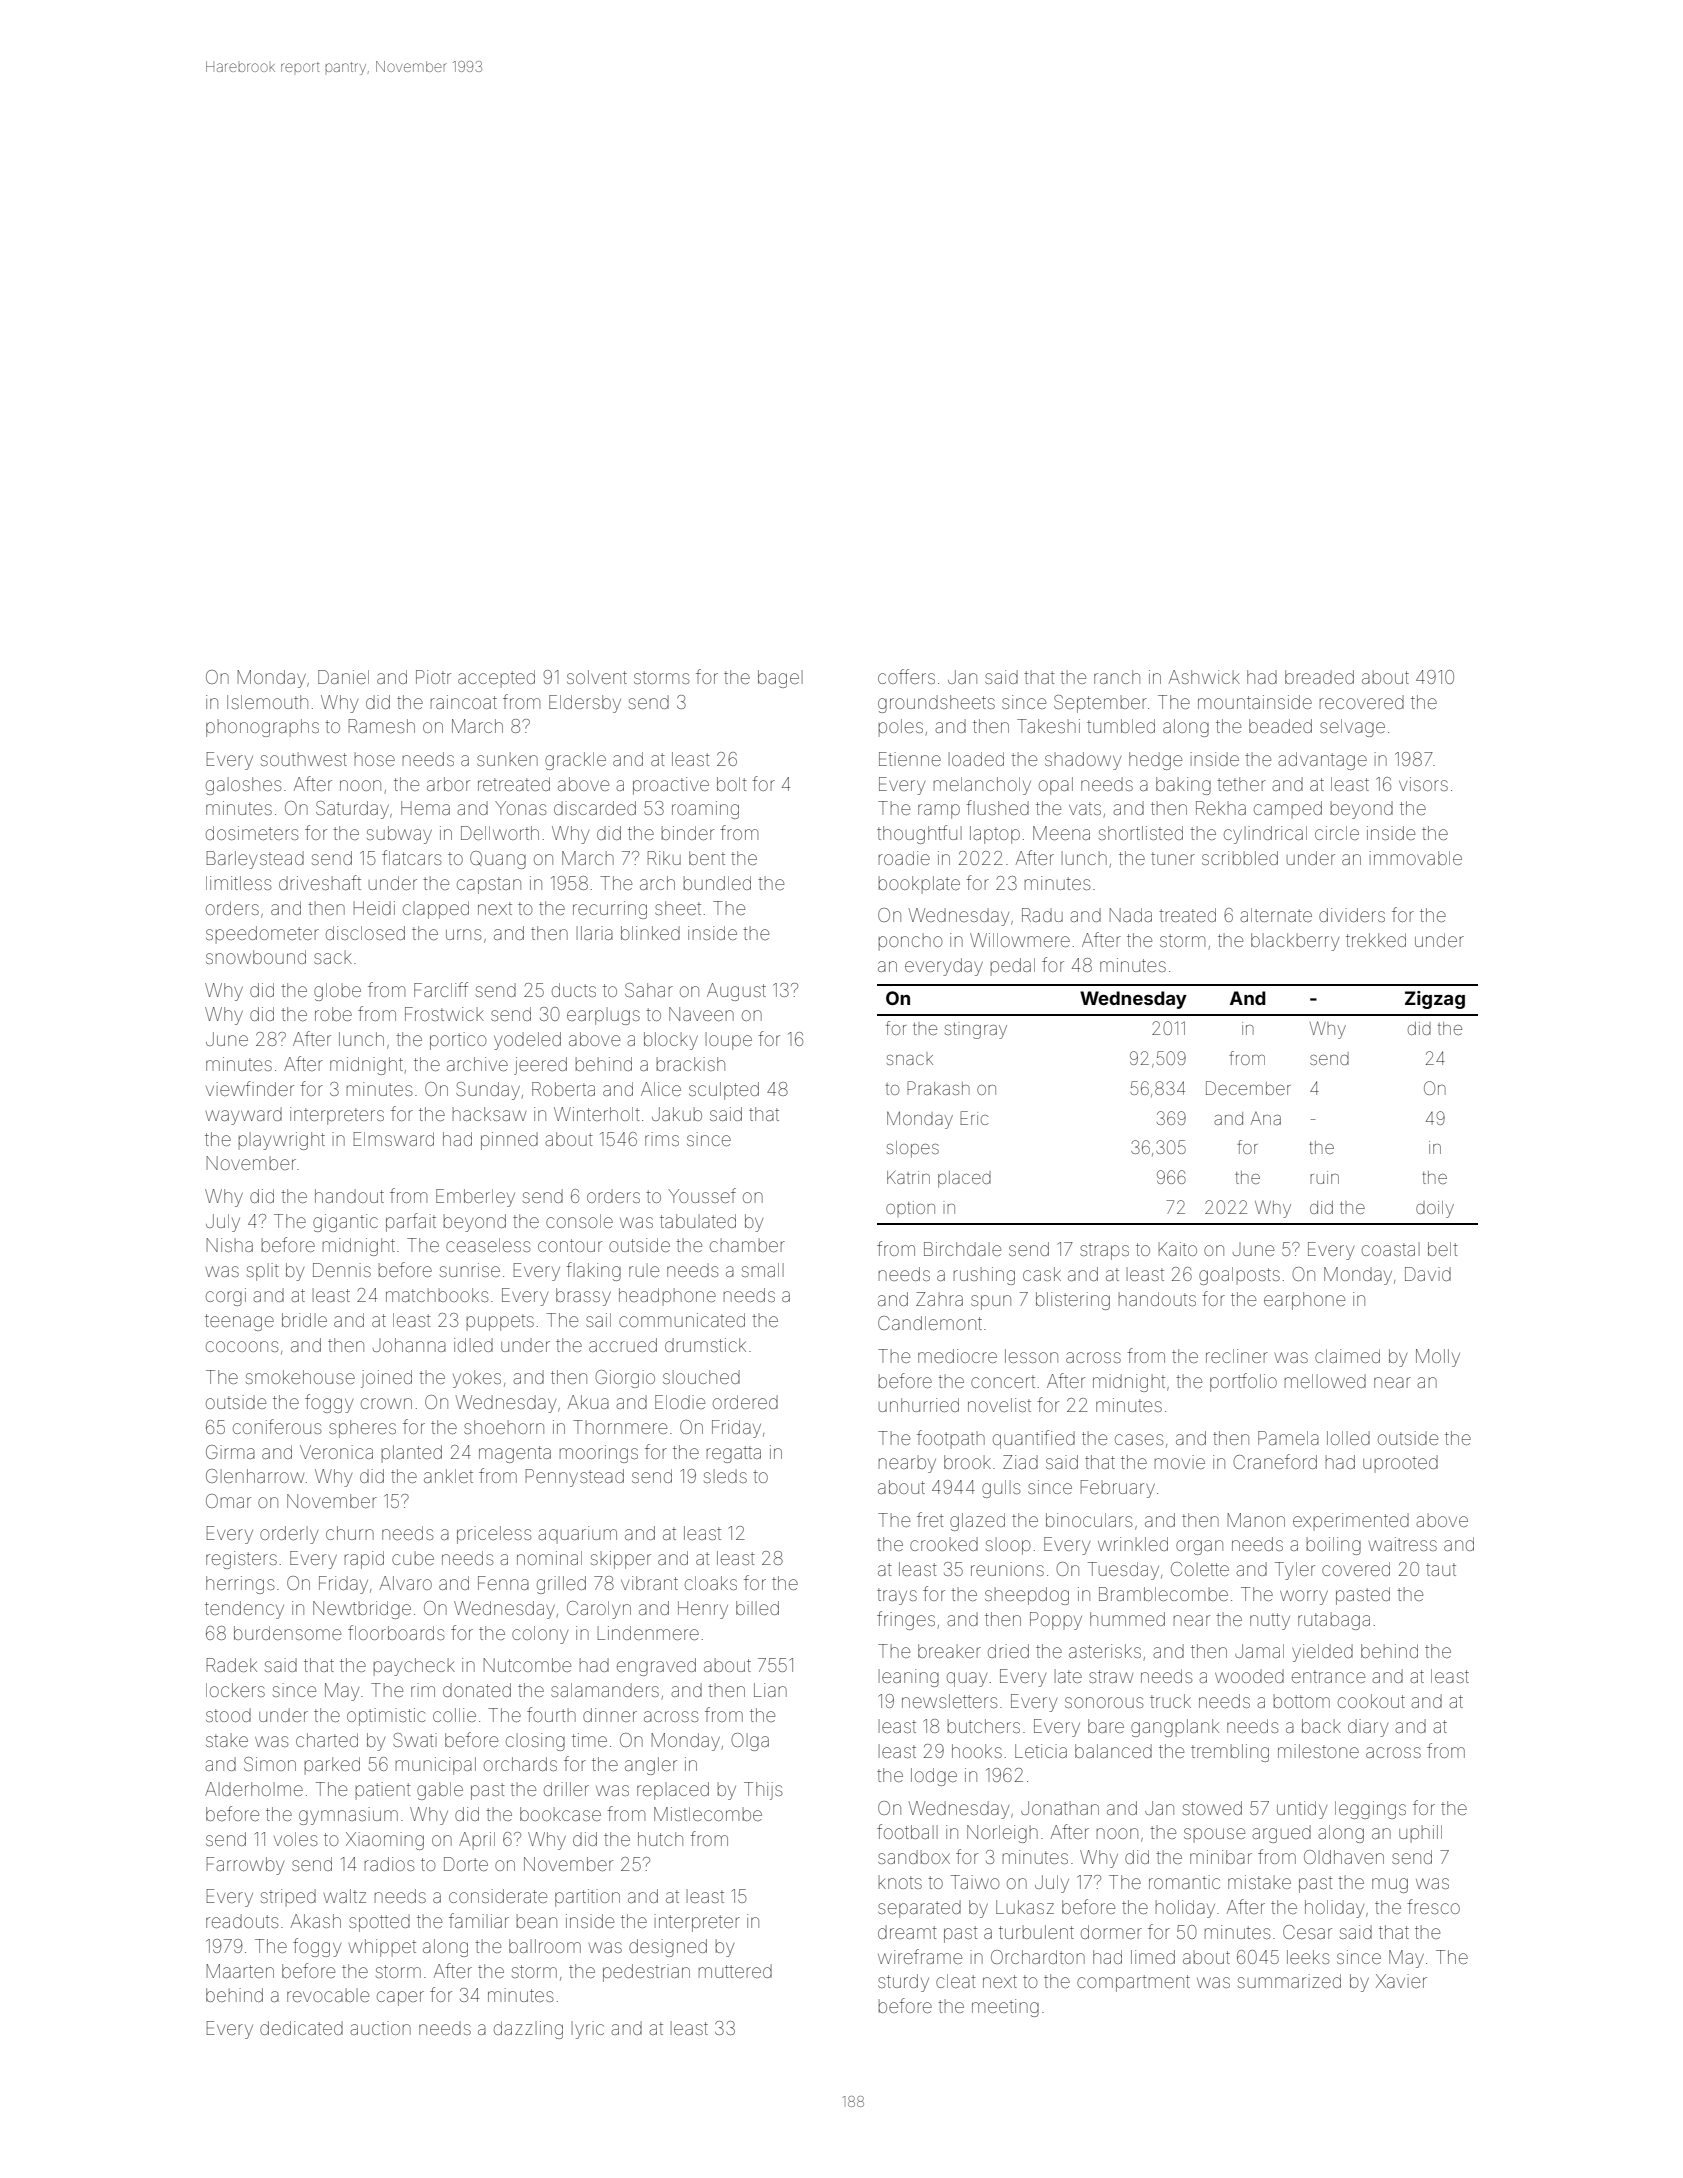 This screenshot has width=1683, height=2178. What do you see at coordinates (1295, 942) in the screenshot?
I see `blackberry` at bounding box center [1295, 942].
